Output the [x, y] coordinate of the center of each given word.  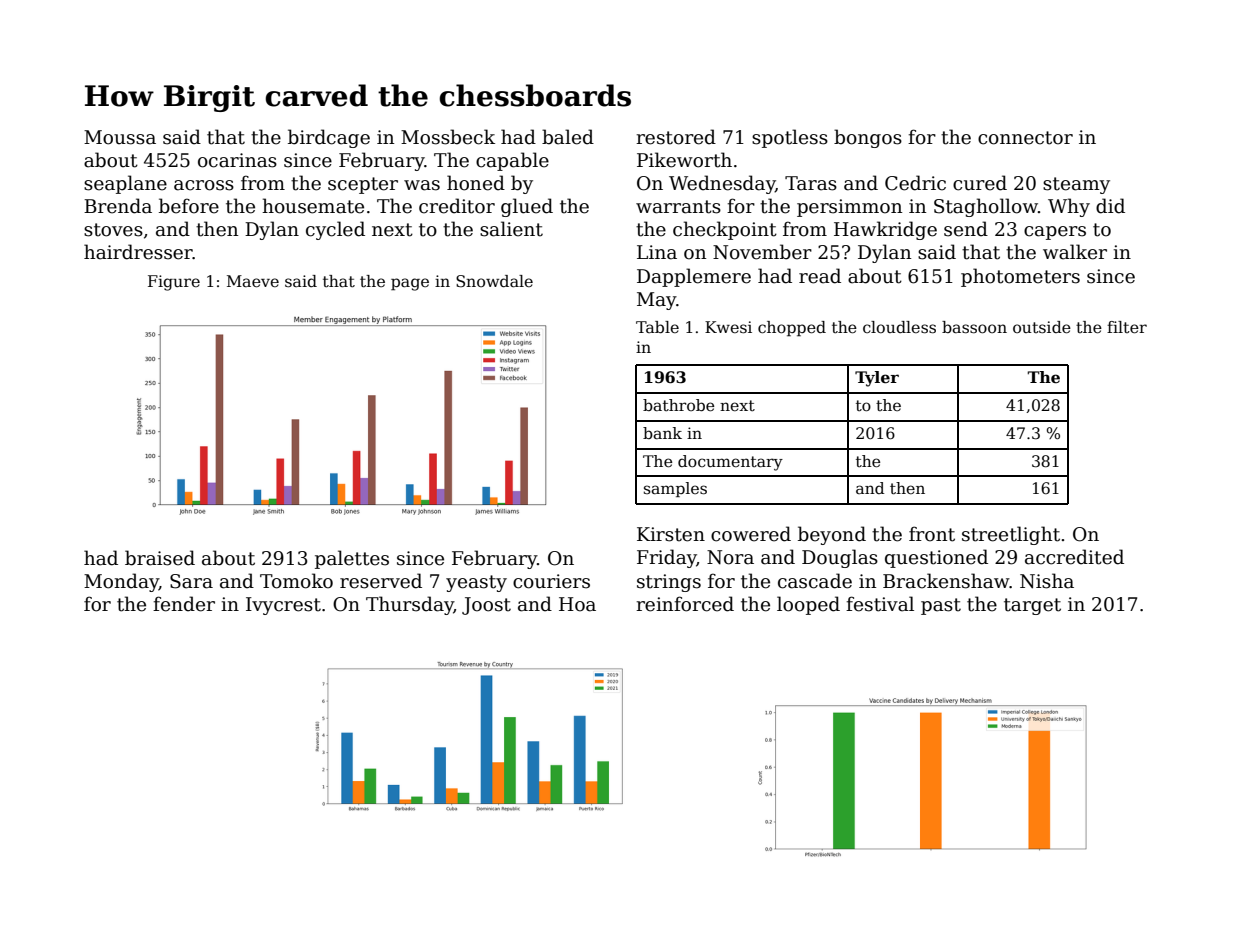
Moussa [120, 137]
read [820, 276]
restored [676, 137]
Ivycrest [283, 606]
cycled [335, 230]
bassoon [974, 327]
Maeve [253, 281]
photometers [1020, 277]
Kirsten [671, 534]
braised [160, 558]
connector [1025, 138]
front [932, 534]
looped [808, 605]
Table [657, 327]
